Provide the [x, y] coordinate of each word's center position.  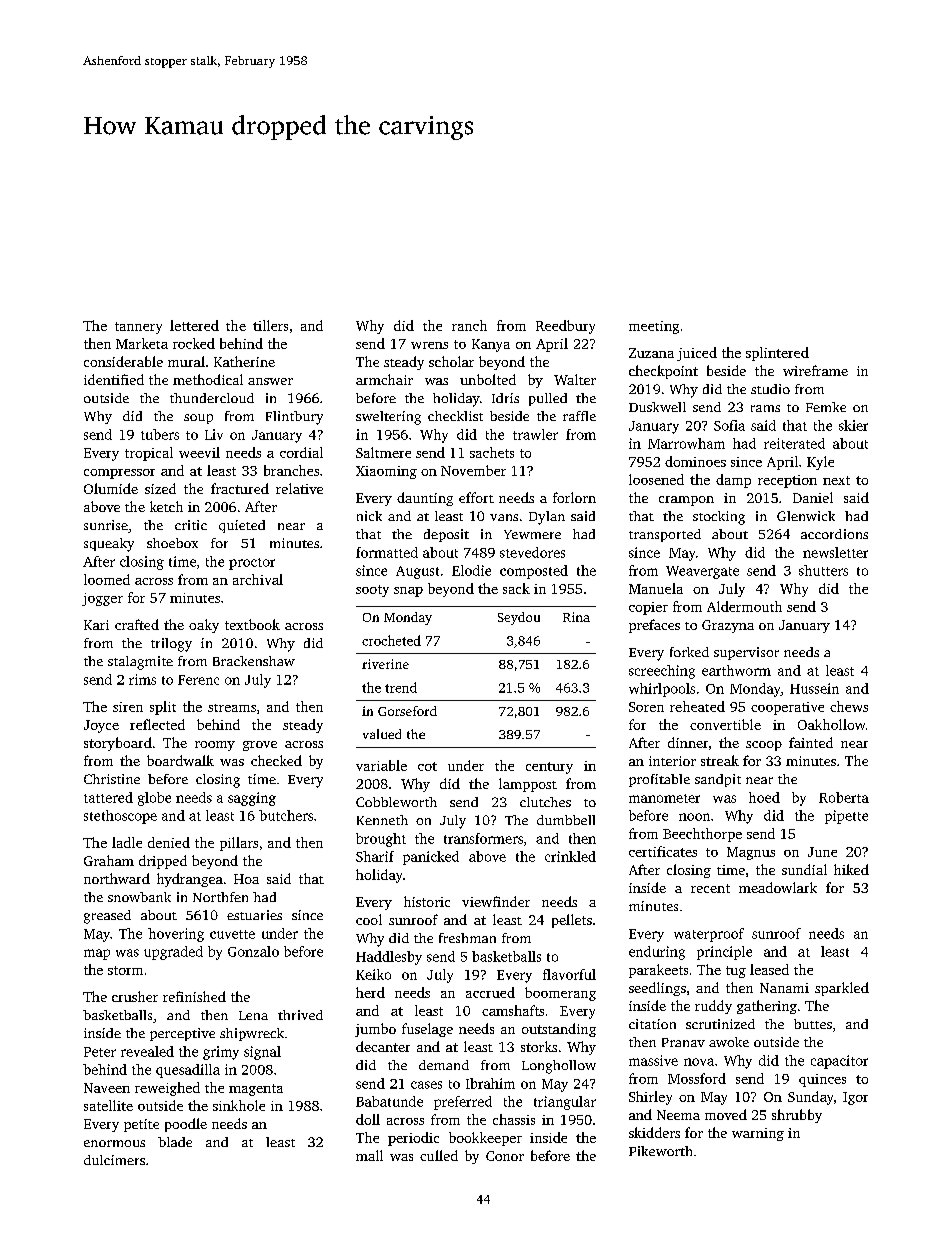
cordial [301, 452]
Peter [100, 1052]
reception [787, 481]
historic [427, 901]
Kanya [491, 345]
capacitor [839, 1062]
